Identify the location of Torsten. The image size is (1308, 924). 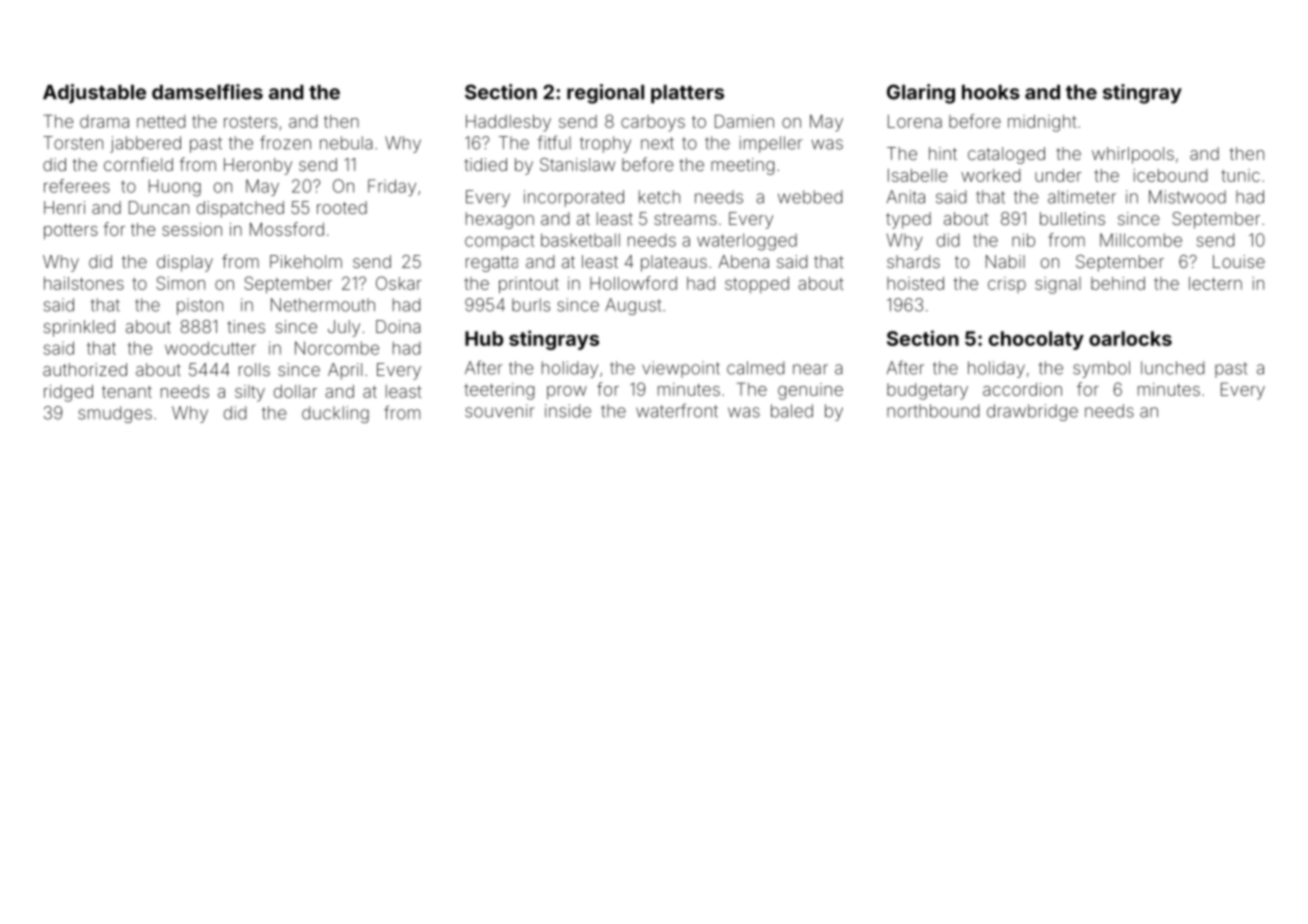
(73, 143).
